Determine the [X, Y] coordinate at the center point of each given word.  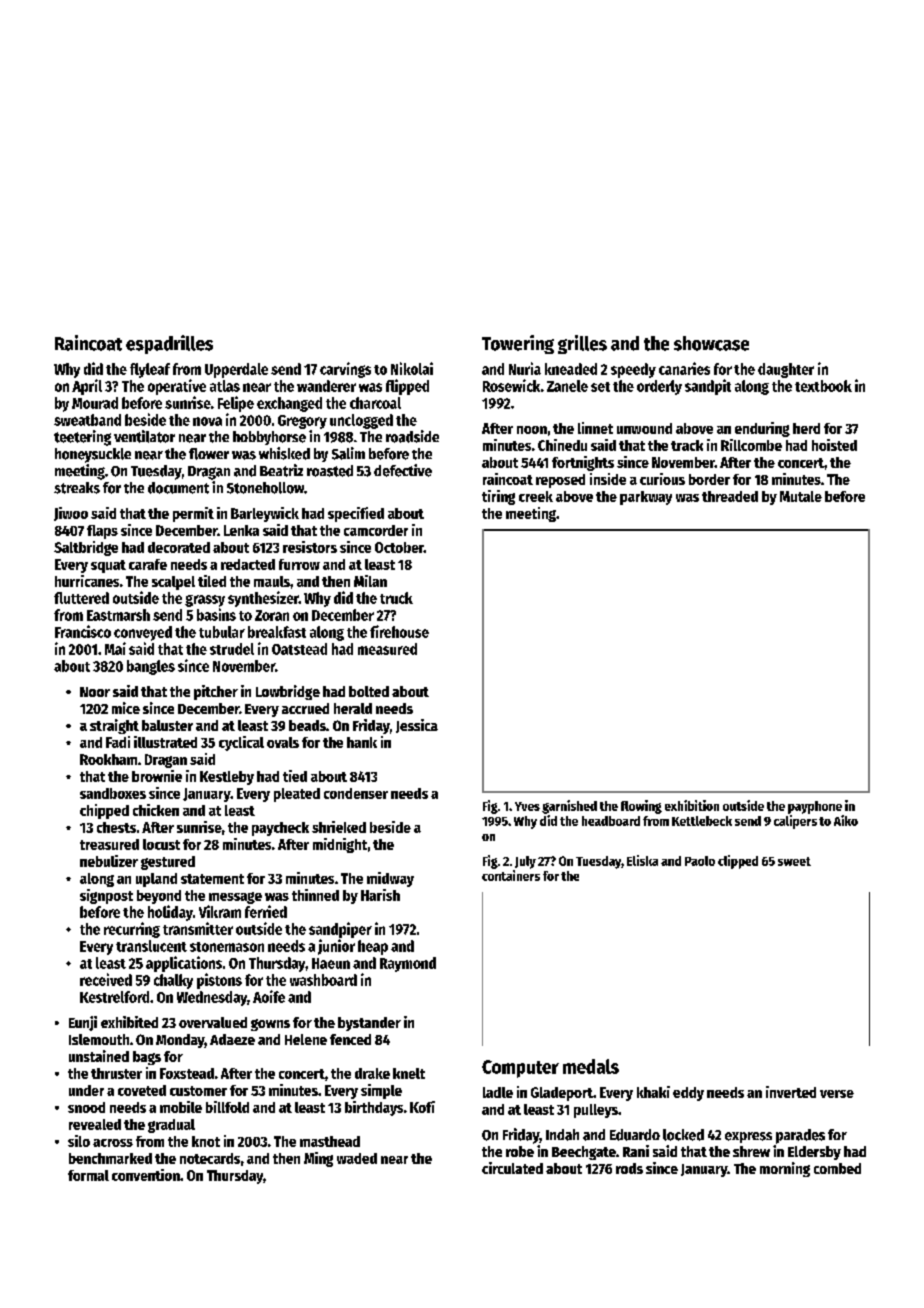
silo [79, 1141]
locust [161, 844]
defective [403, 470]
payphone [815, 807]
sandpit [708, 387]
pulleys [596, 1111]
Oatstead [299, 649]
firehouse [399, 631]
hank [362, 742]
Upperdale [236, 370]
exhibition [692, 805]
